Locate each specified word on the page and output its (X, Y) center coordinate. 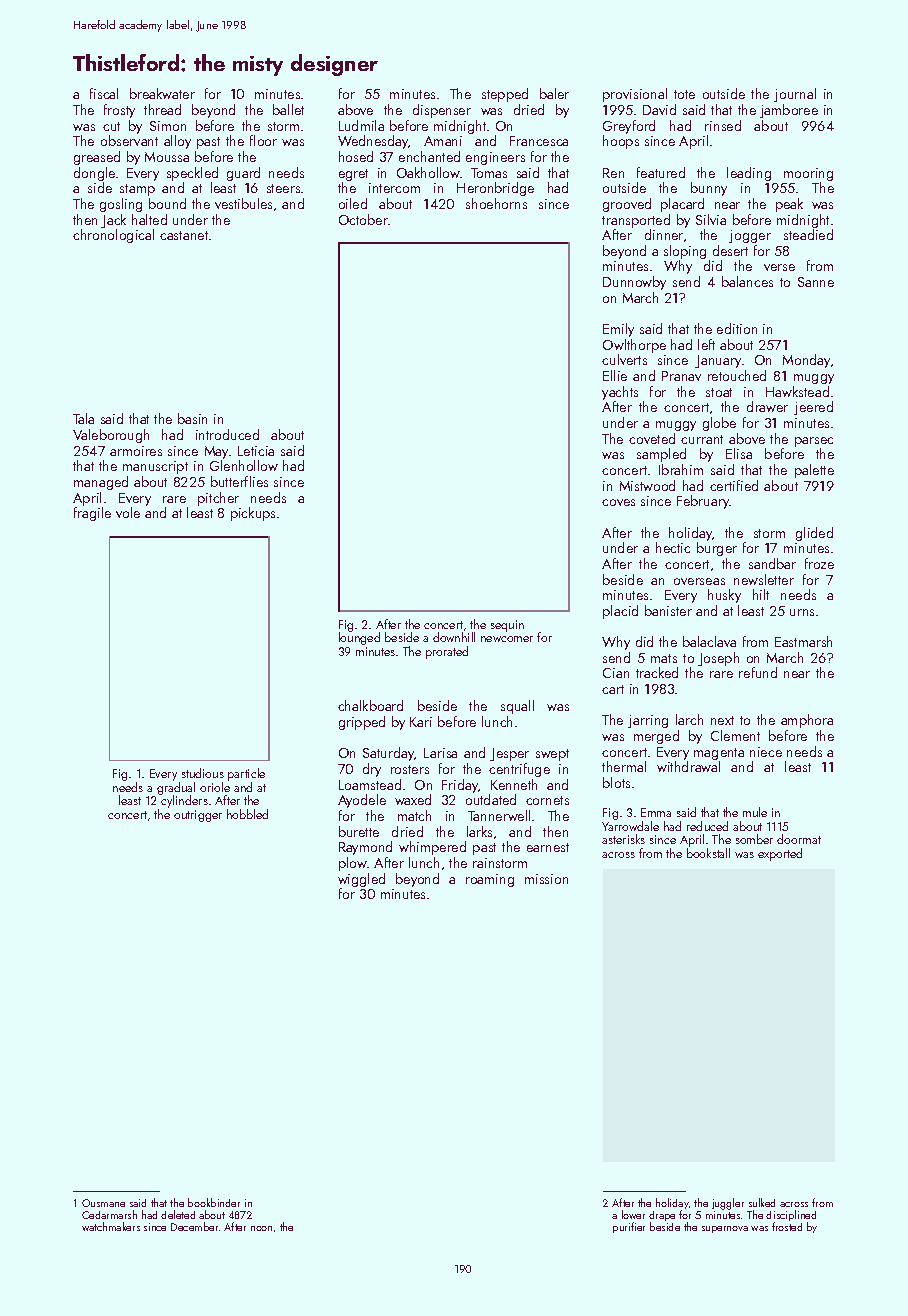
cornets (547, 800)
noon (261, 1228)
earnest (548, 847)
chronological (113, 236)
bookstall (708, 853)
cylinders (184, 802)
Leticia (256, 451)
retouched (737, 375)
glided (814, 534)
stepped (505, 95)
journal (795, 95)
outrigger (198, 816)
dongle (94, 174)
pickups (253, 514)
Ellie (615, 375)
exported (780, 854)
